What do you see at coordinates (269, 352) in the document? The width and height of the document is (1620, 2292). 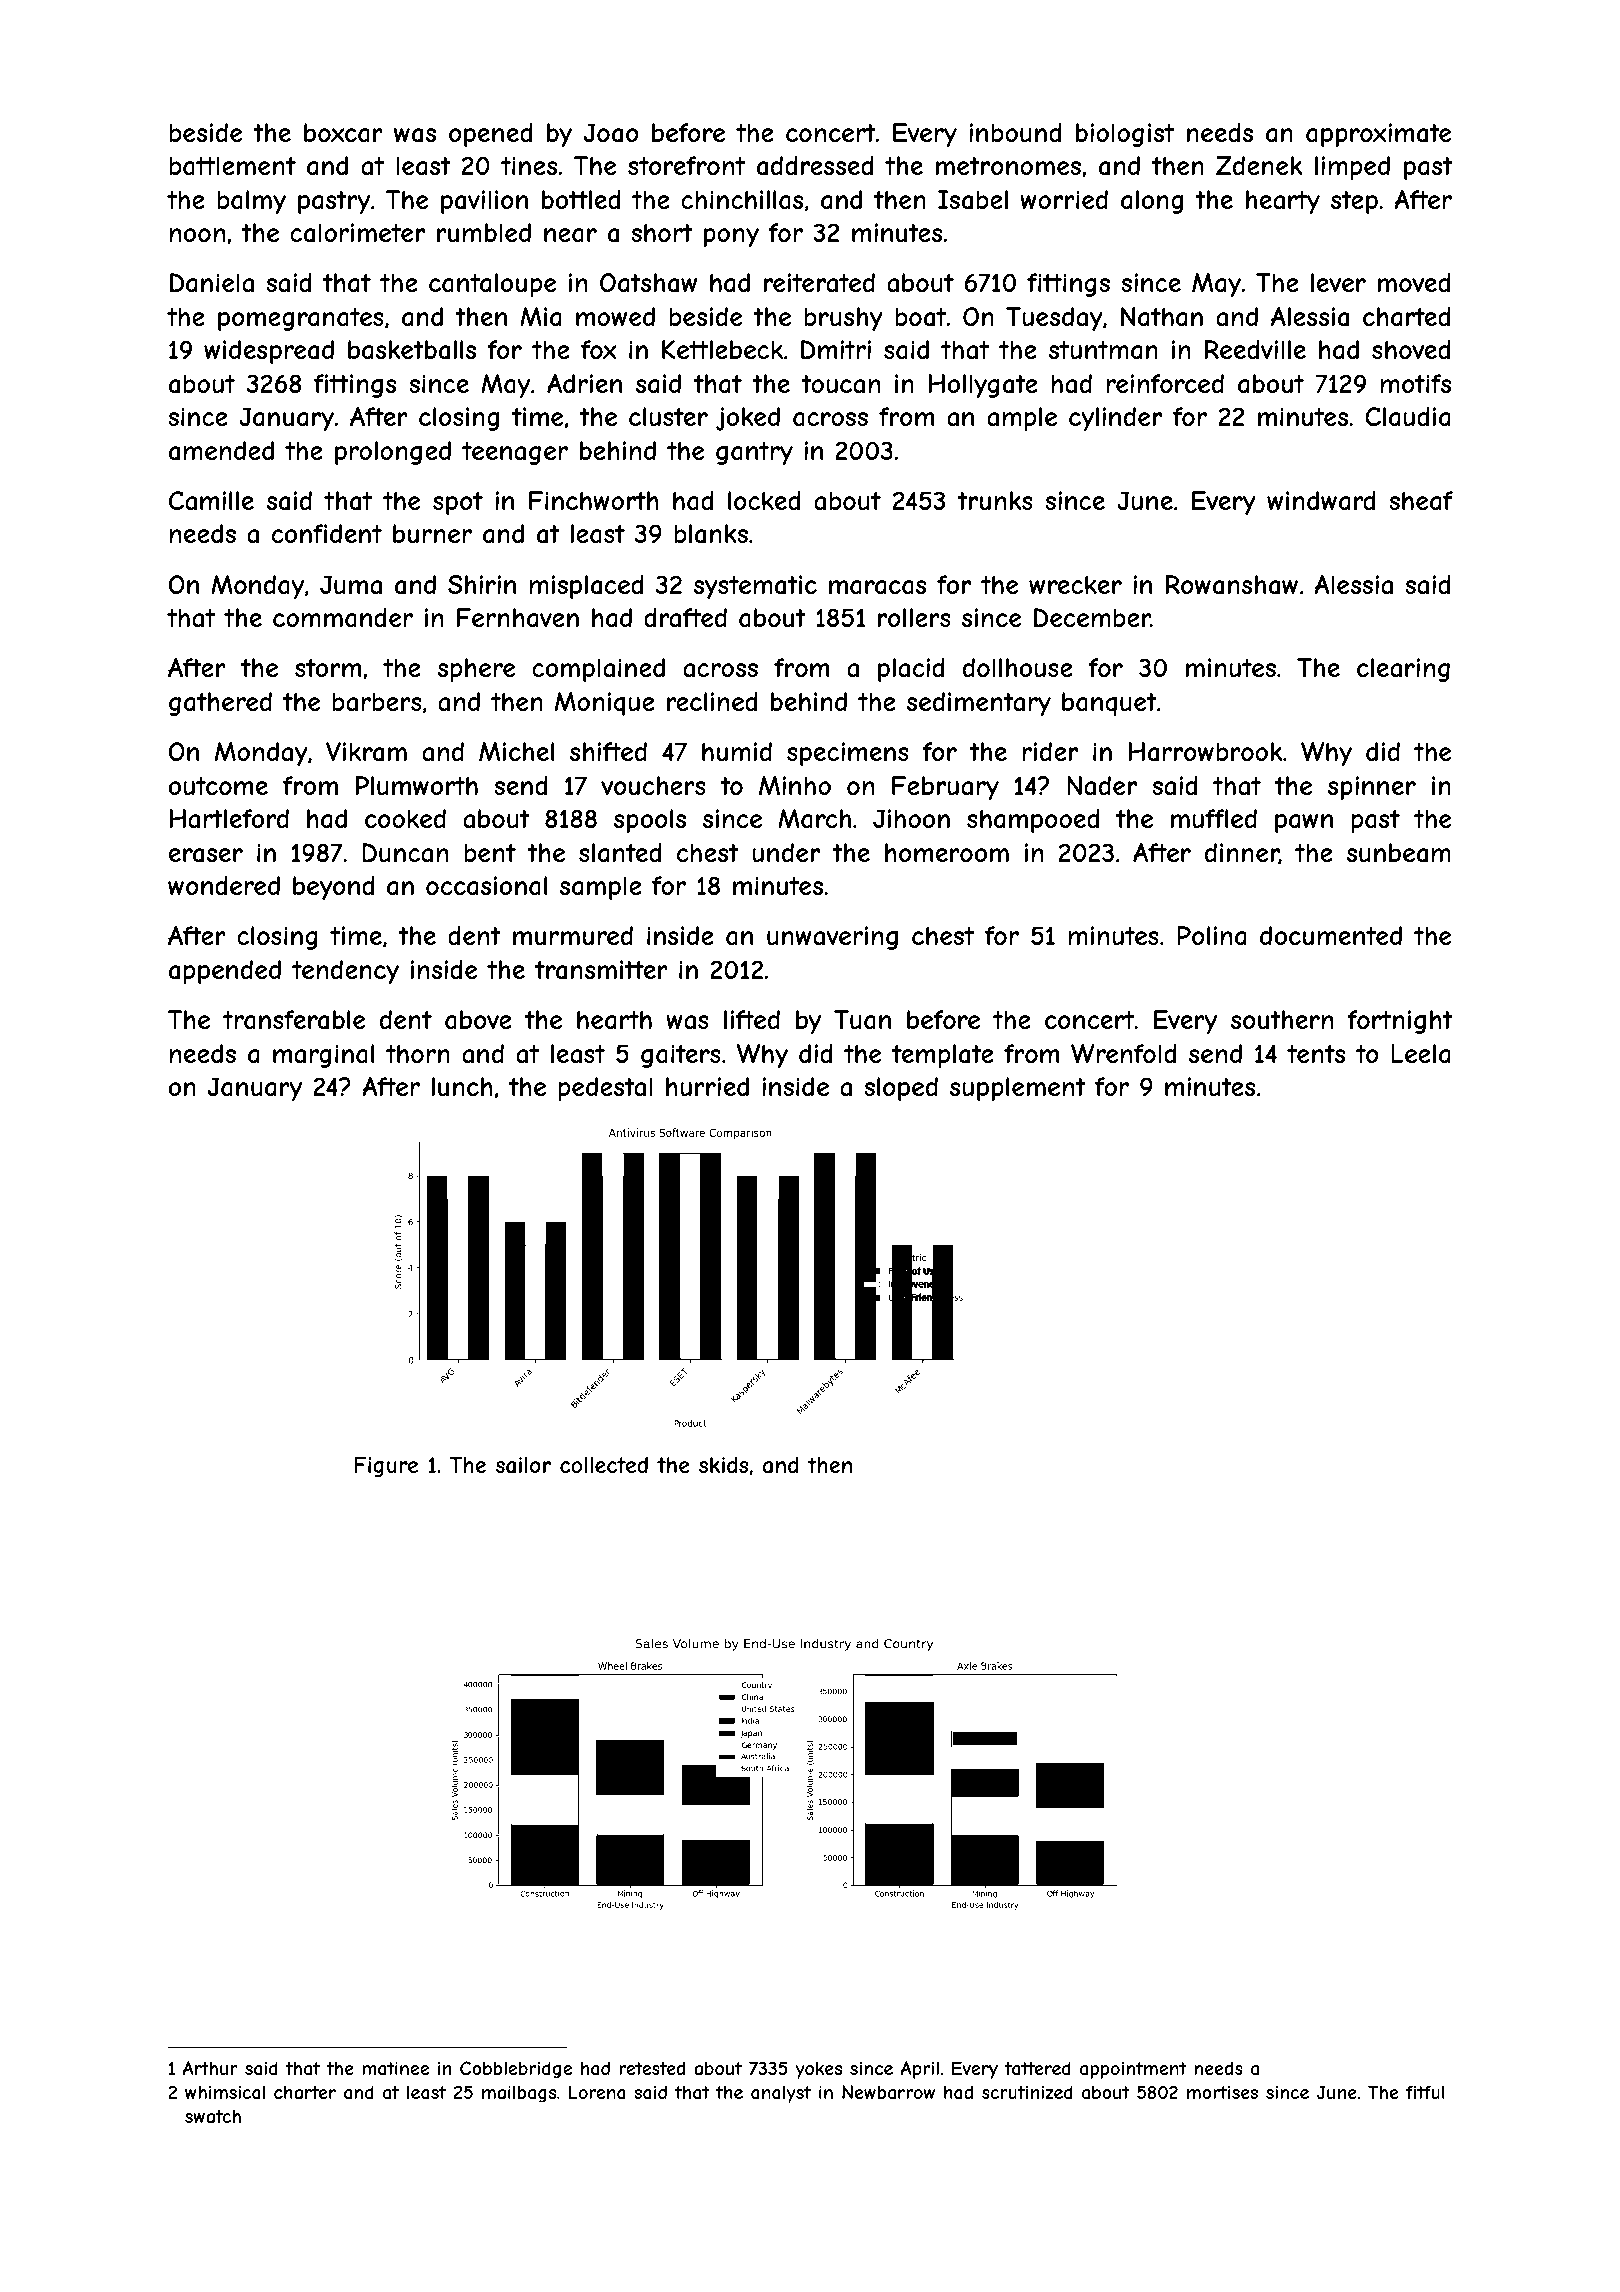 I see `widespread` at bounding box center [269, 352].
